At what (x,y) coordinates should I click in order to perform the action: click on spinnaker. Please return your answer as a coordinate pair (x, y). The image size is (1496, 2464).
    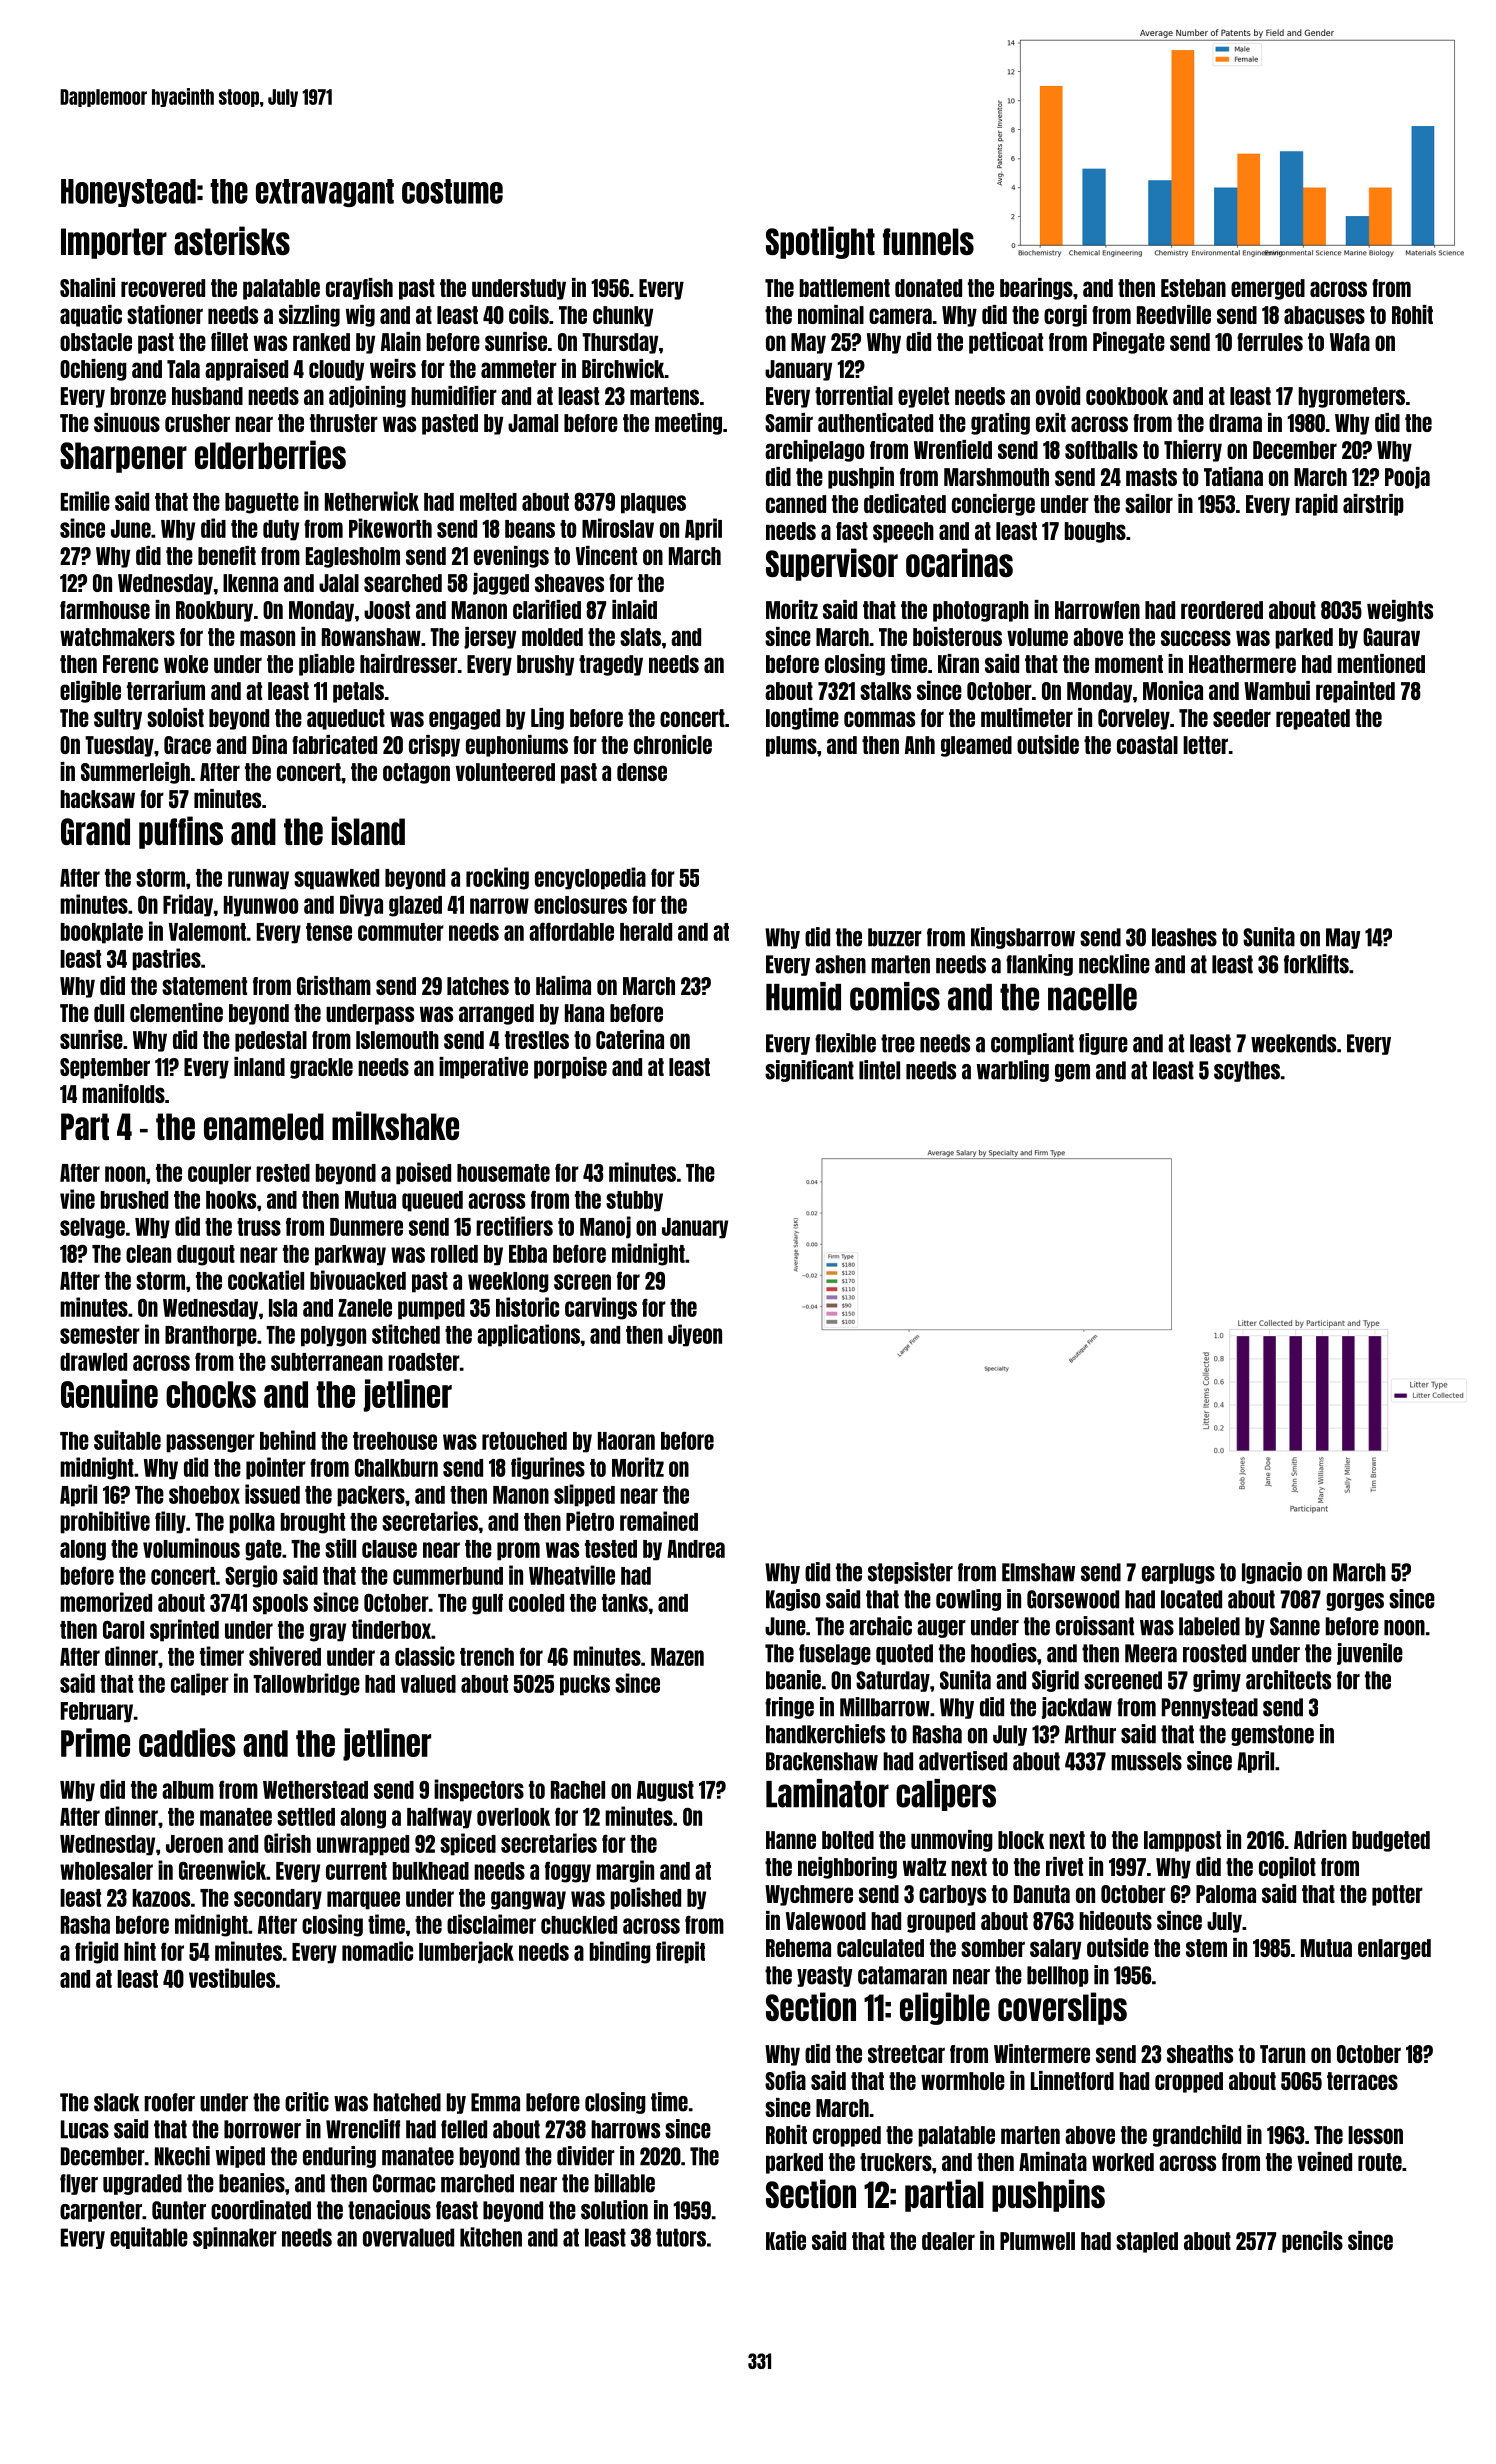
    Looking at the image, I should click on (235, 2238).
